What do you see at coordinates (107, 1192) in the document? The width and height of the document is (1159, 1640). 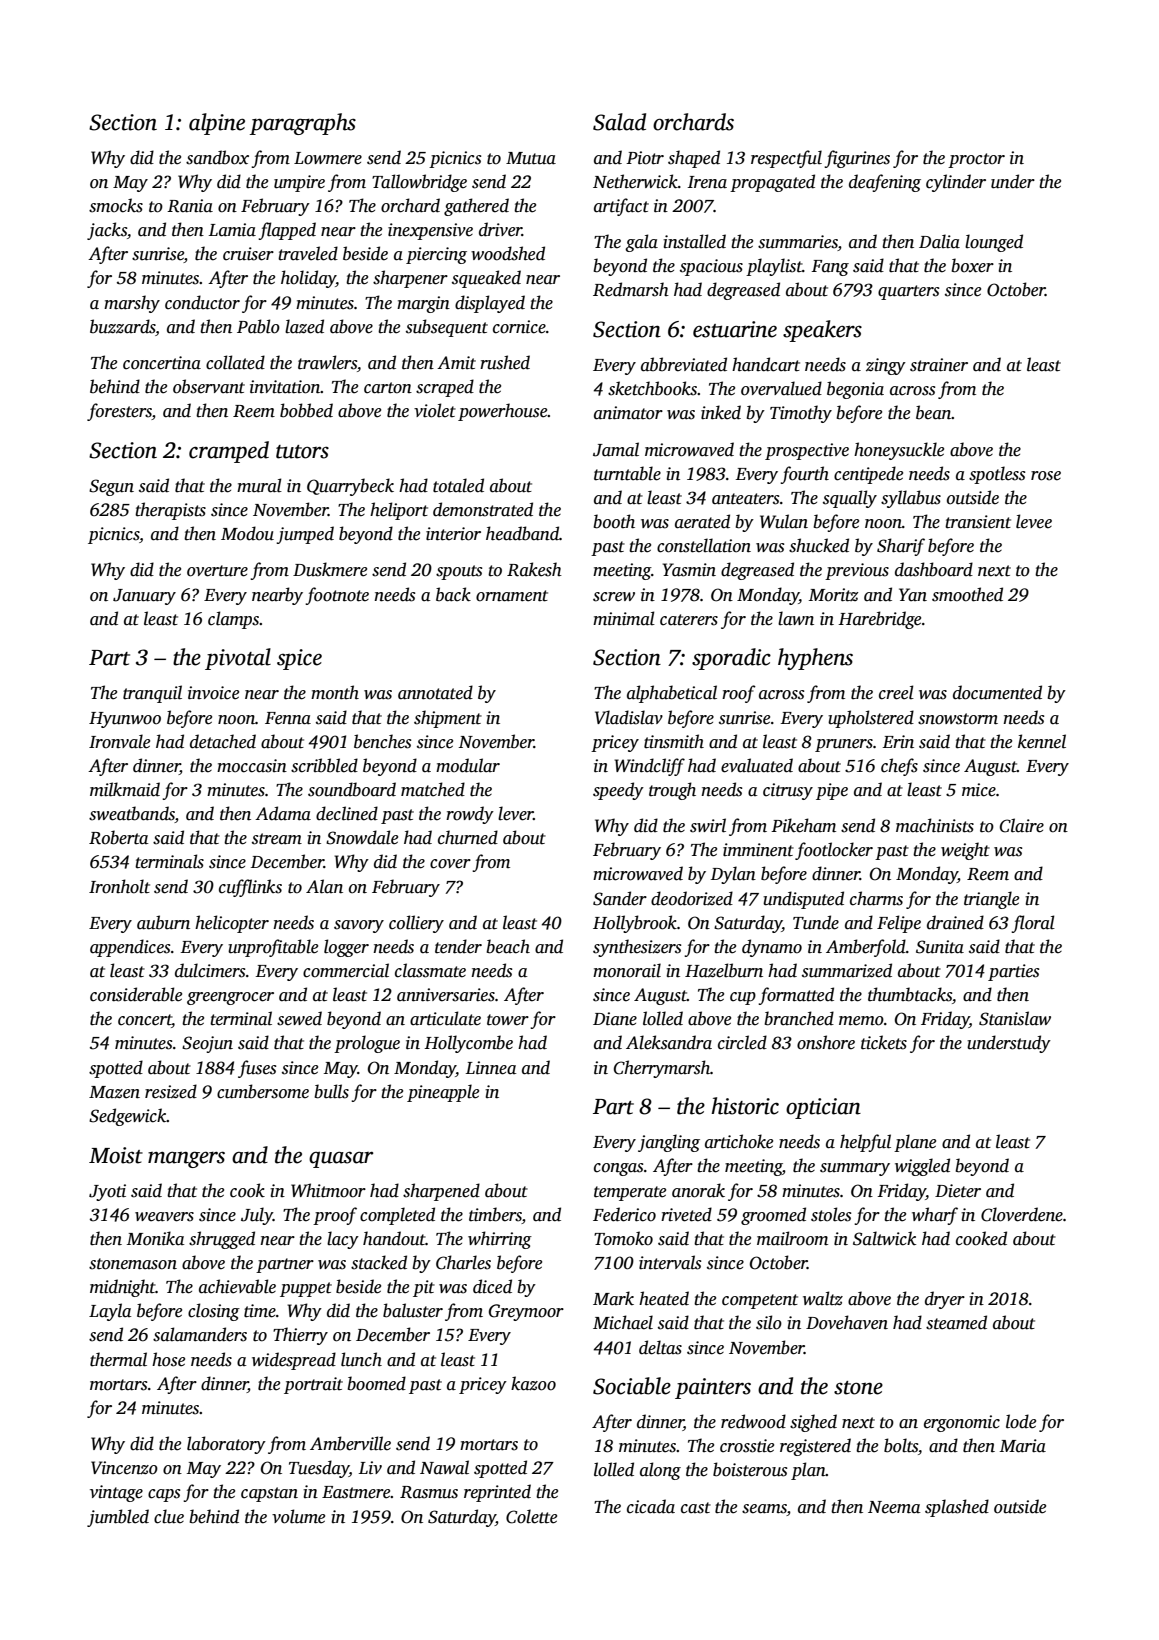 I see `Jyoti` at bounding box center [107, 1192].
